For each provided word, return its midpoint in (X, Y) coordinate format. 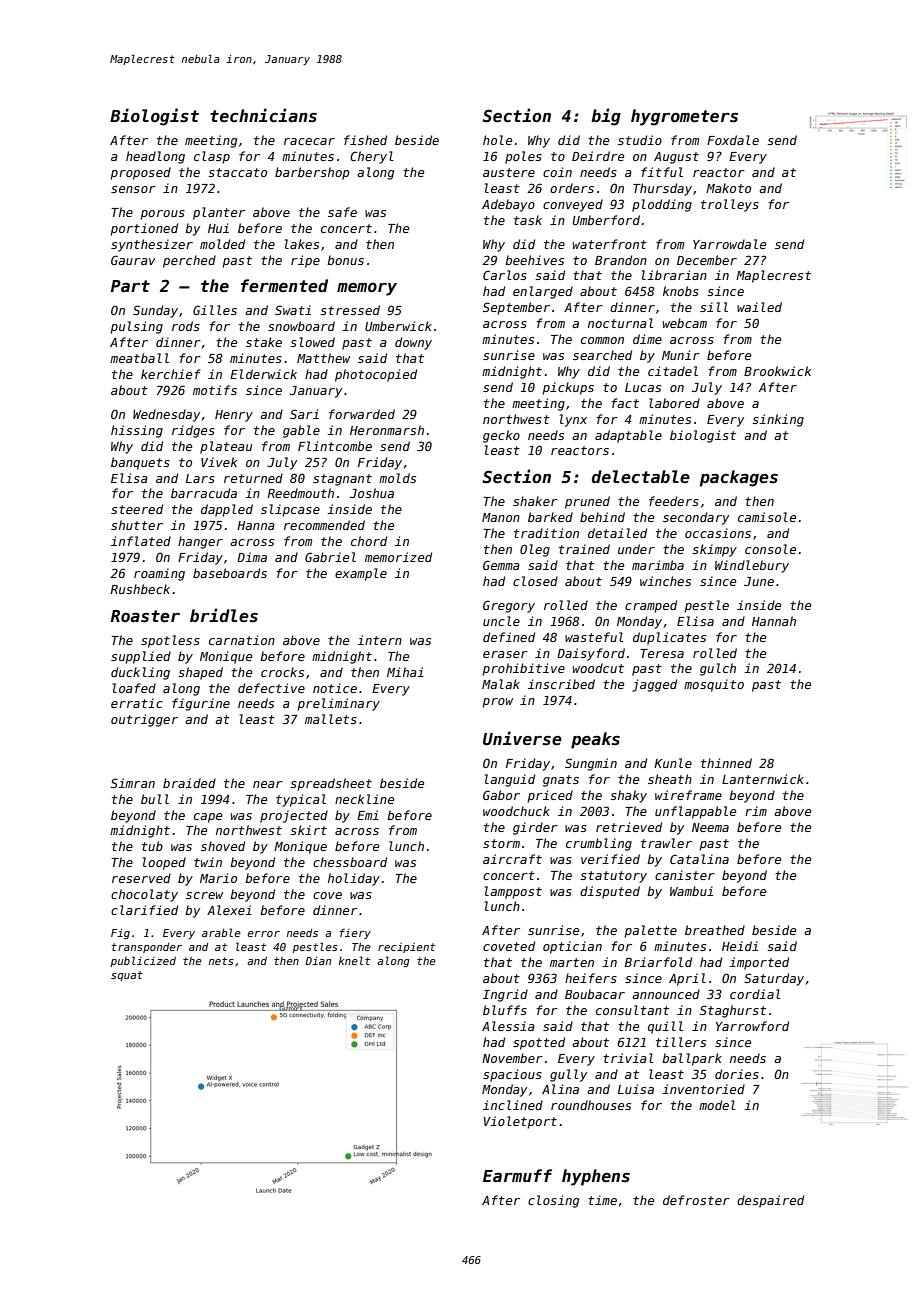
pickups (568, 388)
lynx (573, 420)
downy (413, 343)
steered (137, 509)
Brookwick (777, 371)
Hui (218, 228)
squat (127, 976)
